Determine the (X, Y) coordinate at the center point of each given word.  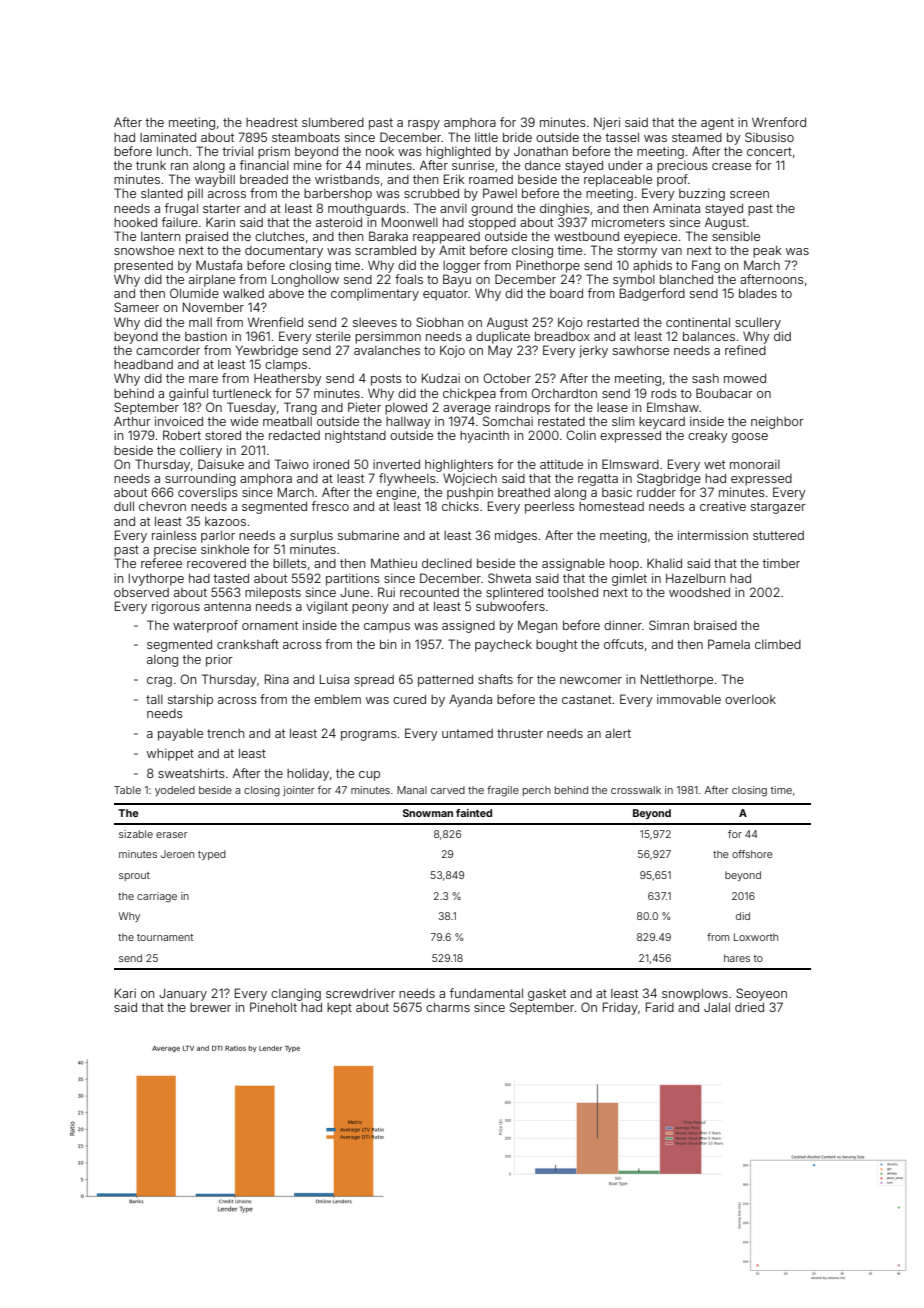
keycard (662, 423)
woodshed (699, 592)
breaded (264, 179)
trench (225, 733)
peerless (550, 508)
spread (374, 681)
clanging (296, 994)
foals (409, 279)
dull (124, 506)
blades (758, 293)
